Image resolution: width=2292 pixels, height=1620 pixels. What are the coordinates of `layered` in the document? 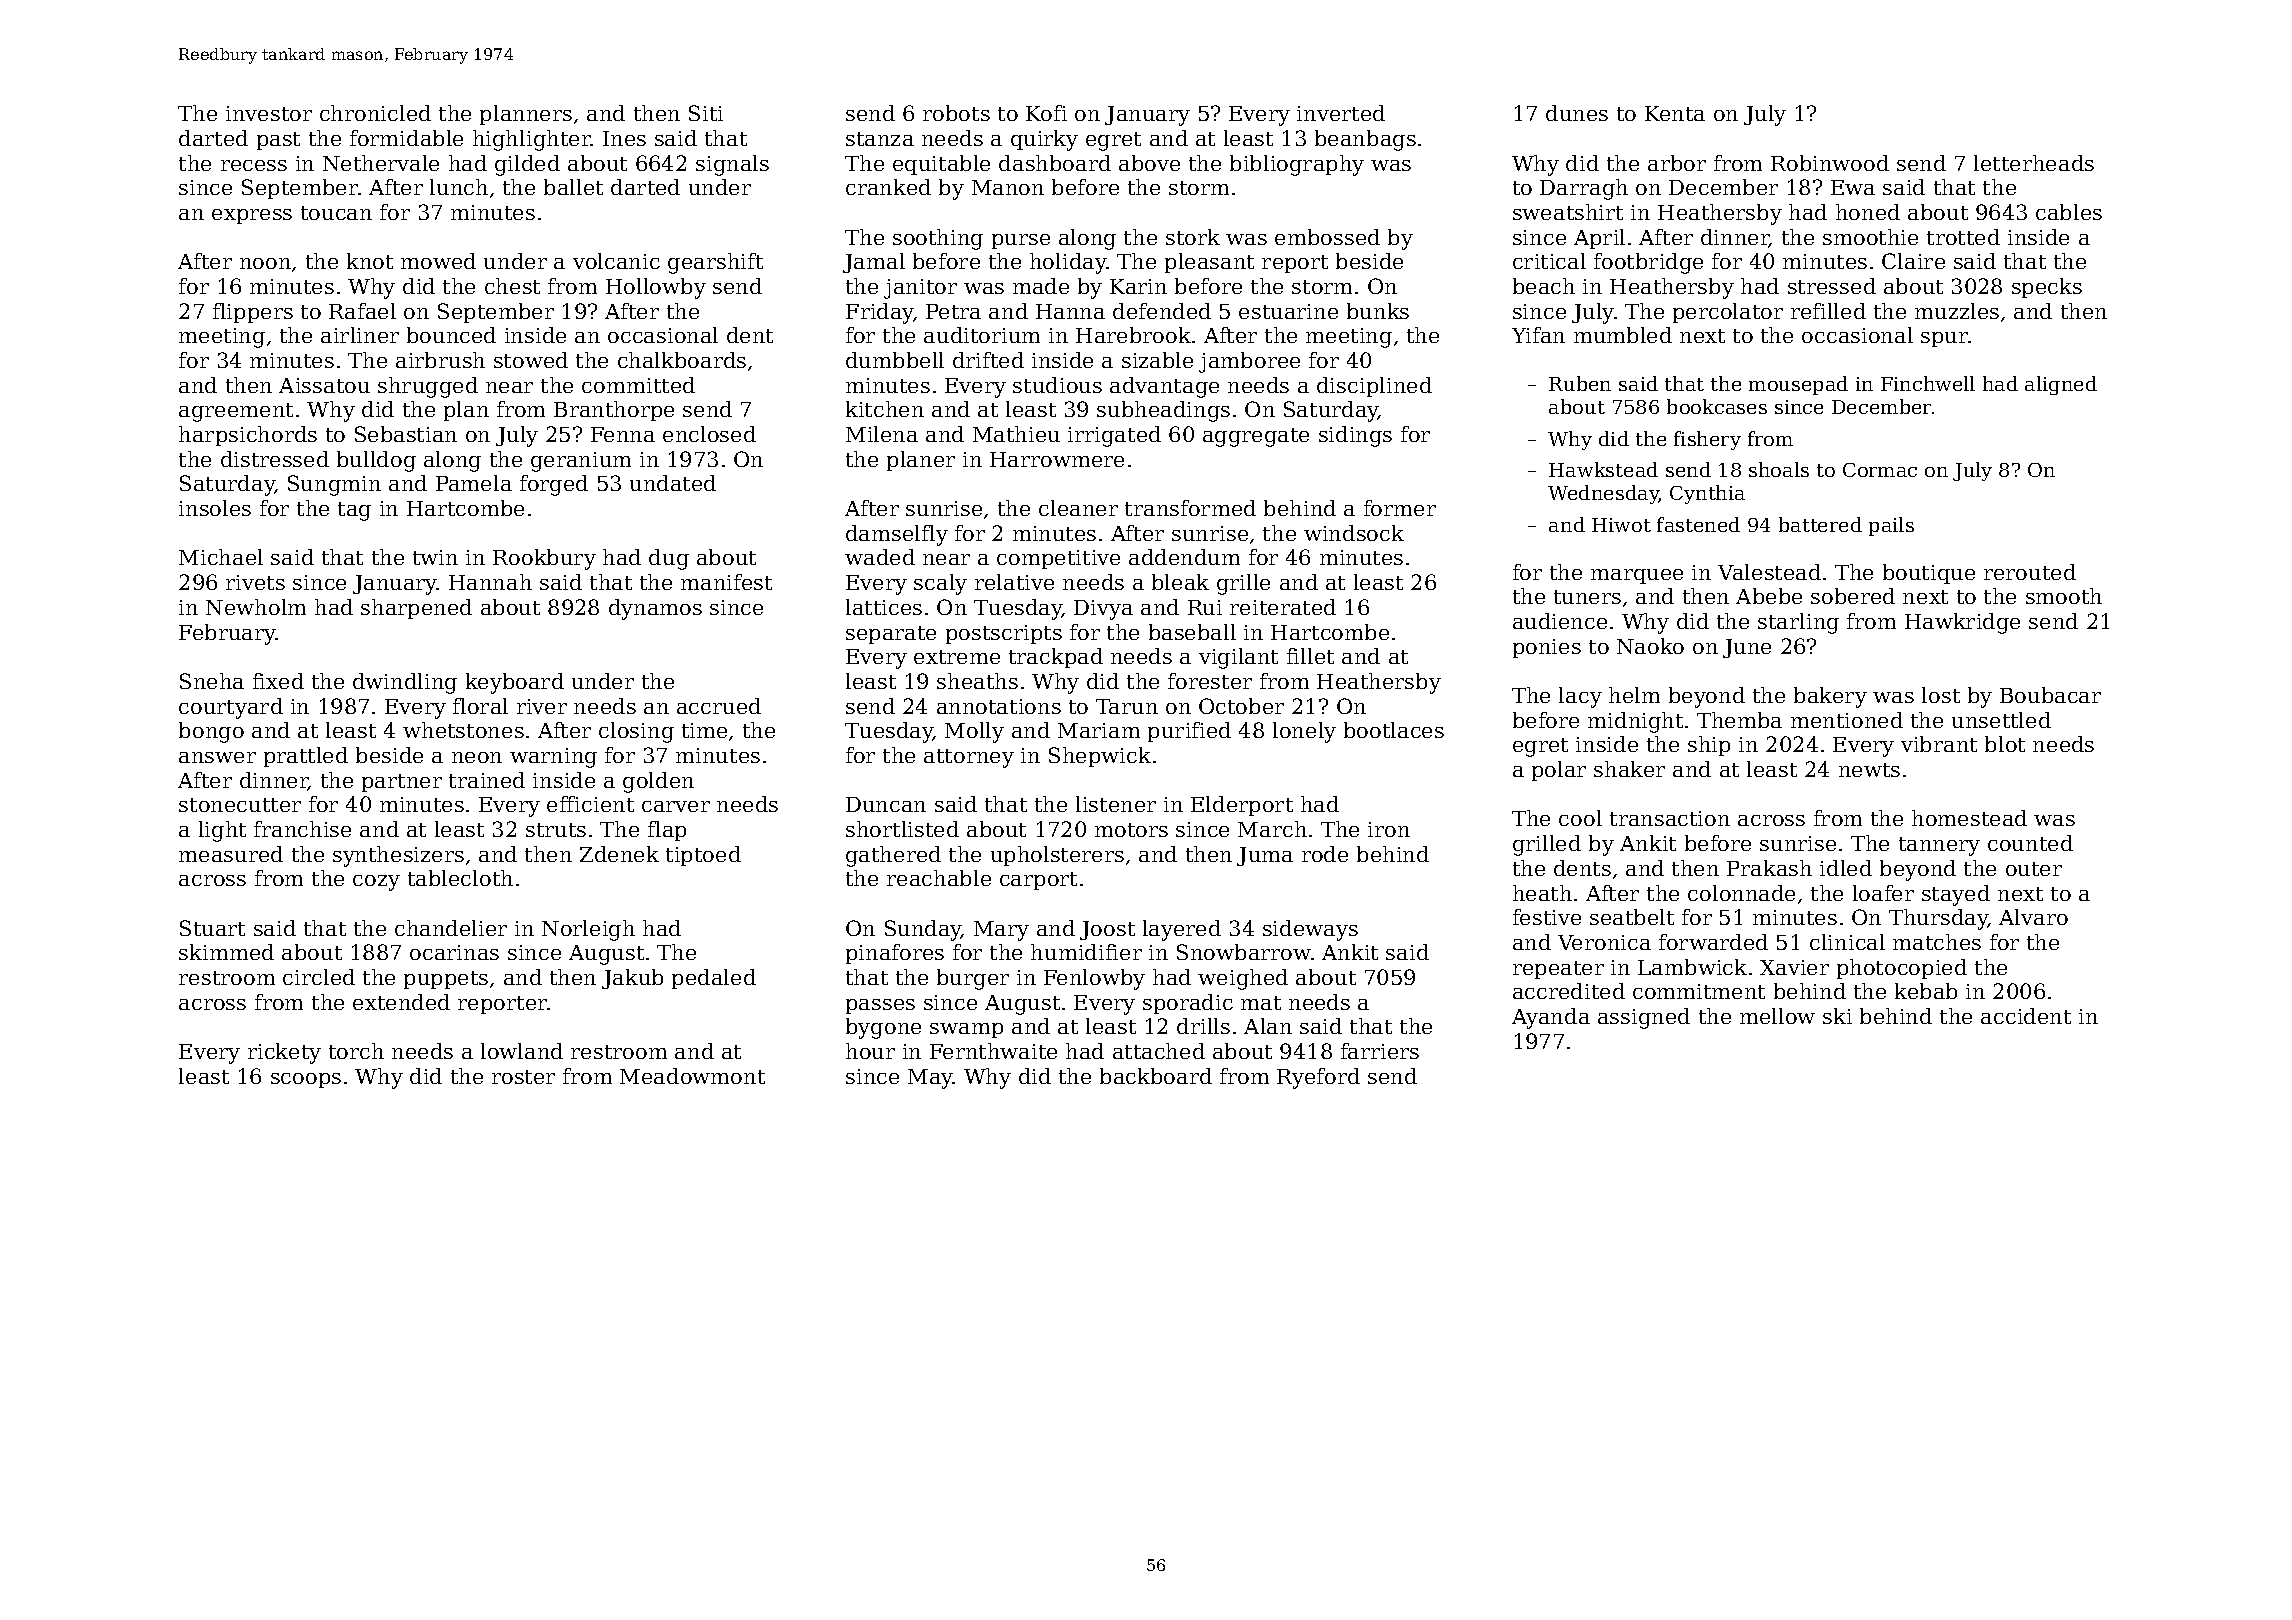 It's located at (1182, 930).
